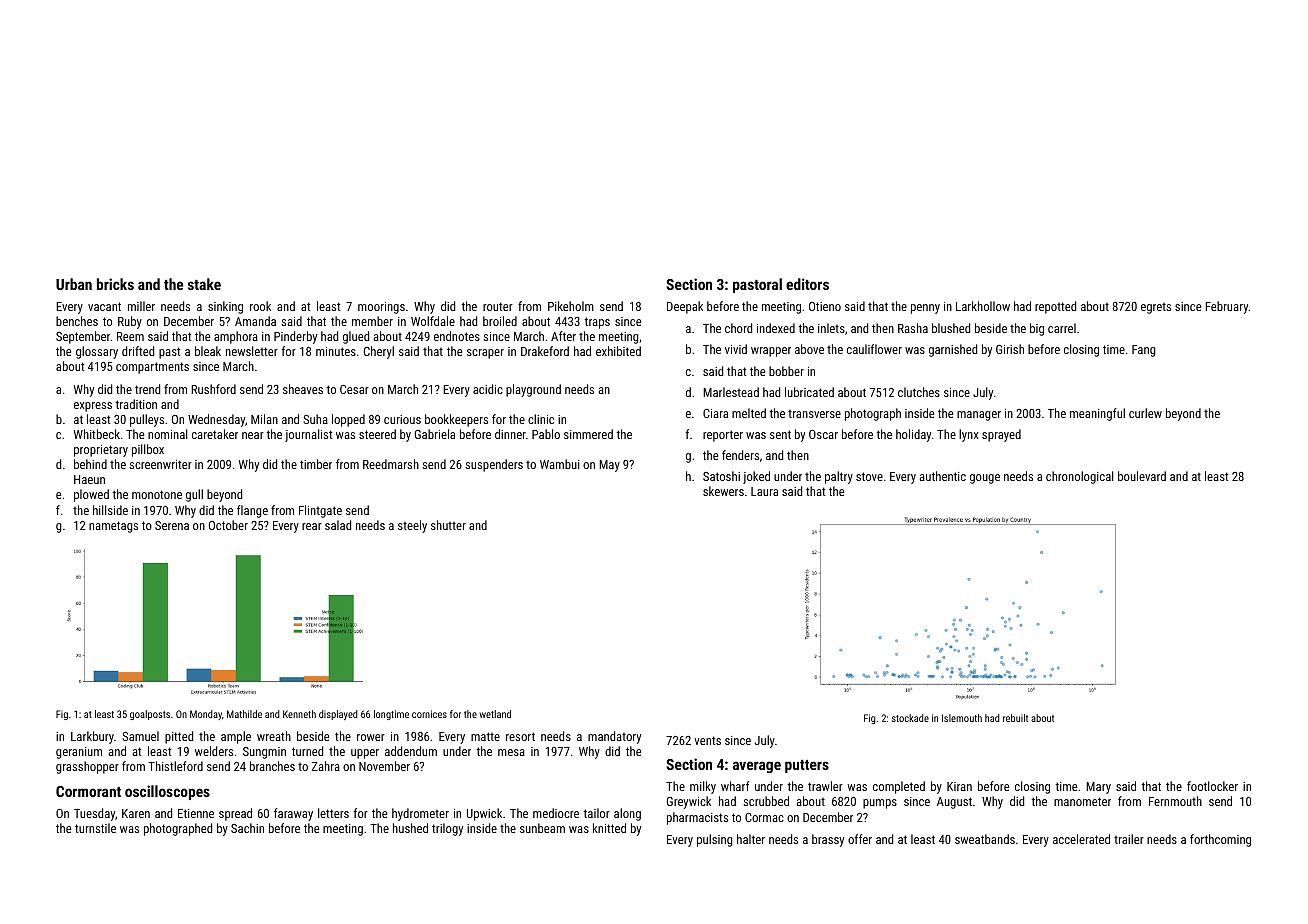  Describe the element at coordinates (485, 354) in the page. I see `scraper` at that location.
